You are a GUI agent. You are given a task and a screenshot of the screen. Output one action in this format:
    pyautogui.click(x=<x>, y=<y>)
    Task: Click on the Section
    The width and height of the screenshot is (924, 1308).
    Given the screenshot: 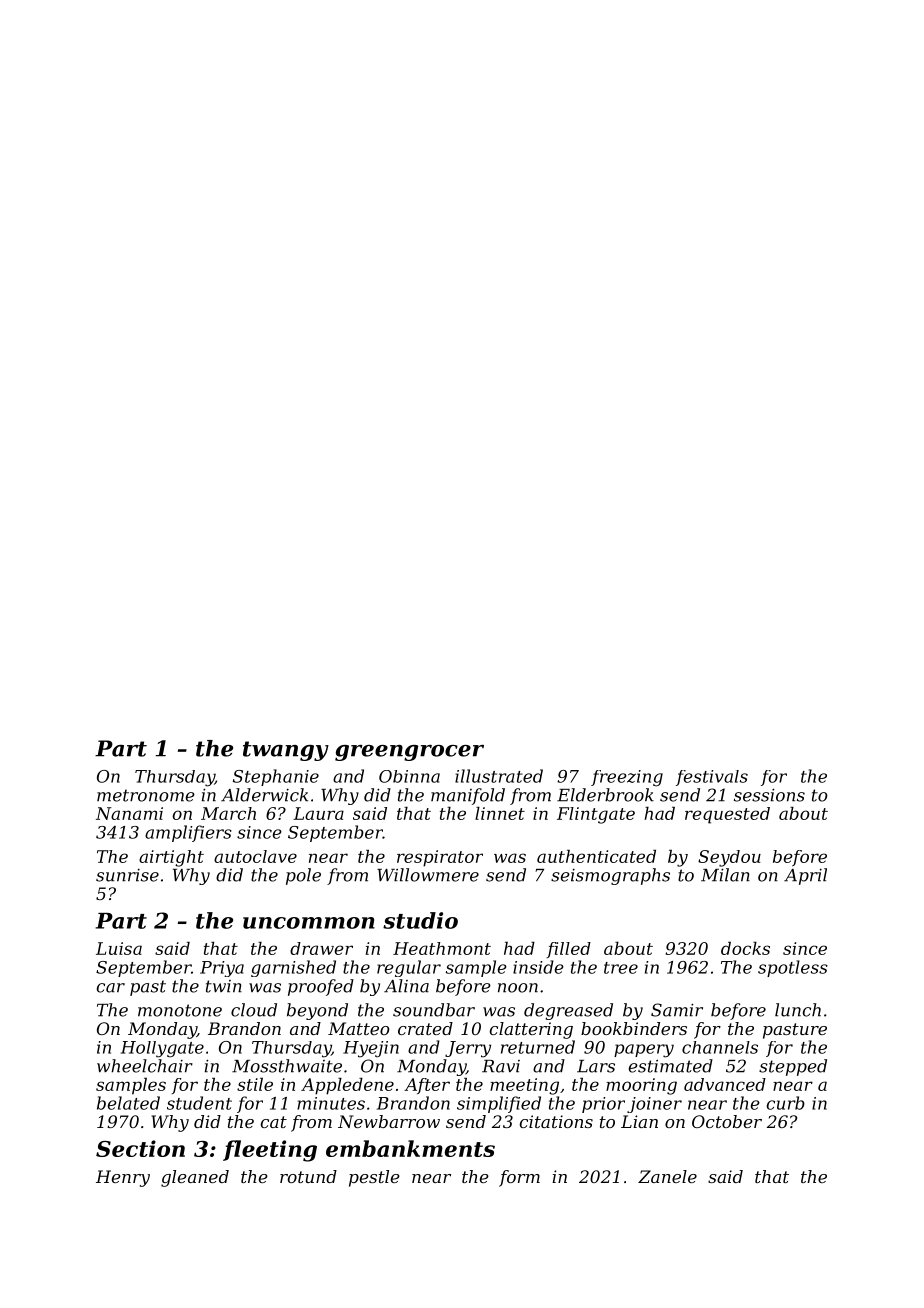 What is the action you would take?
    pyautogui.click(x=140, y=1148)
